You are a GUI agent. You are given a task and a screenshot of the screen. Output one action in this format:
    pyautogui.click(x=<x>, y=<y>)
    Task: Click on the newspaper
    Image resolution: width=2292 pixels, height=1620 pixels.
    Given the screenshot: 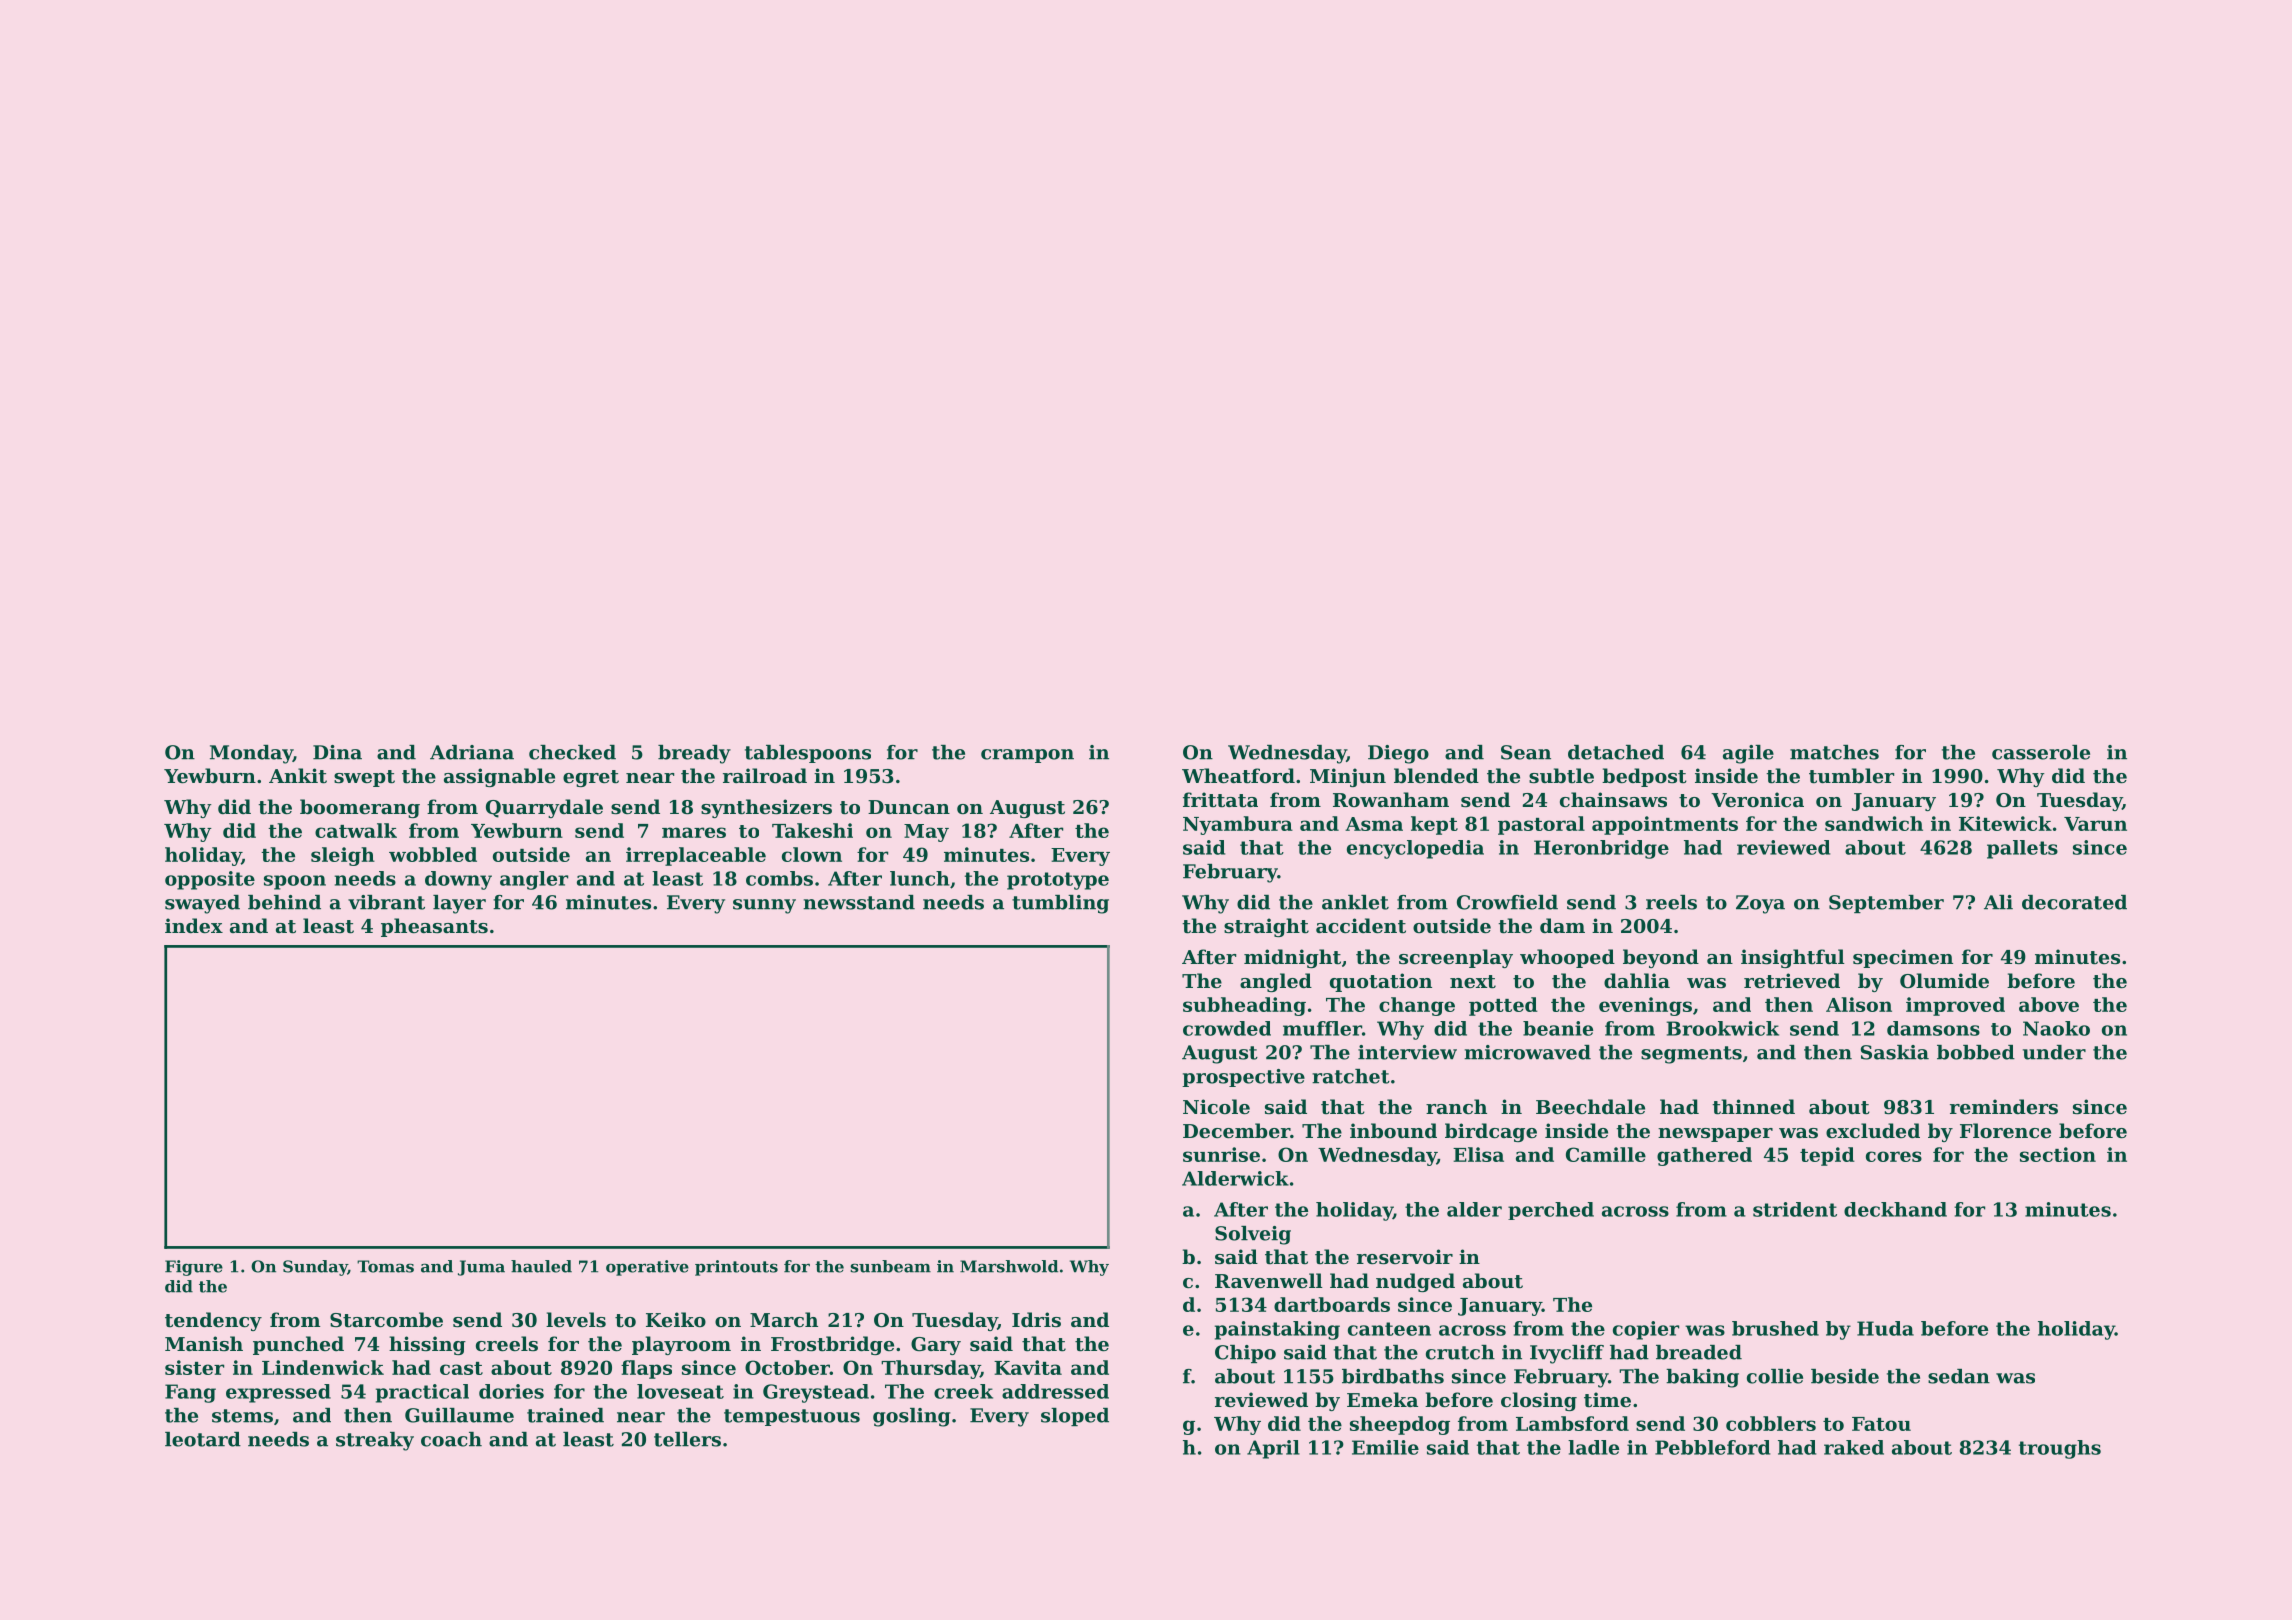 What is the action you would take?
    pyautogui.click(x=1715, y=1135)
